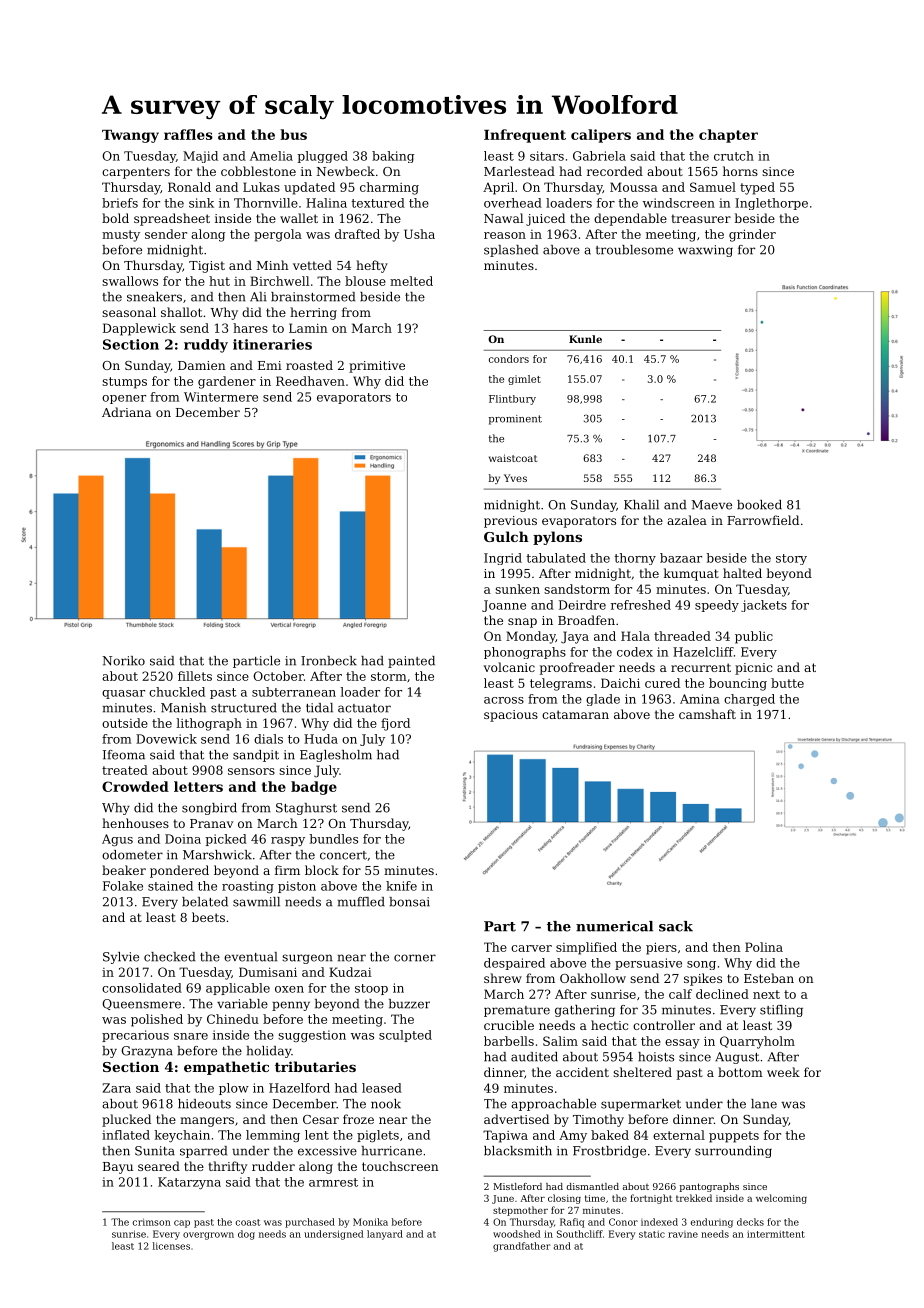 This screenshot has width=924, height=1308. What do you see at coordinates (521, 1247) in the screenshot?
I see `grandfather` at bounding box center [521, 1247].
